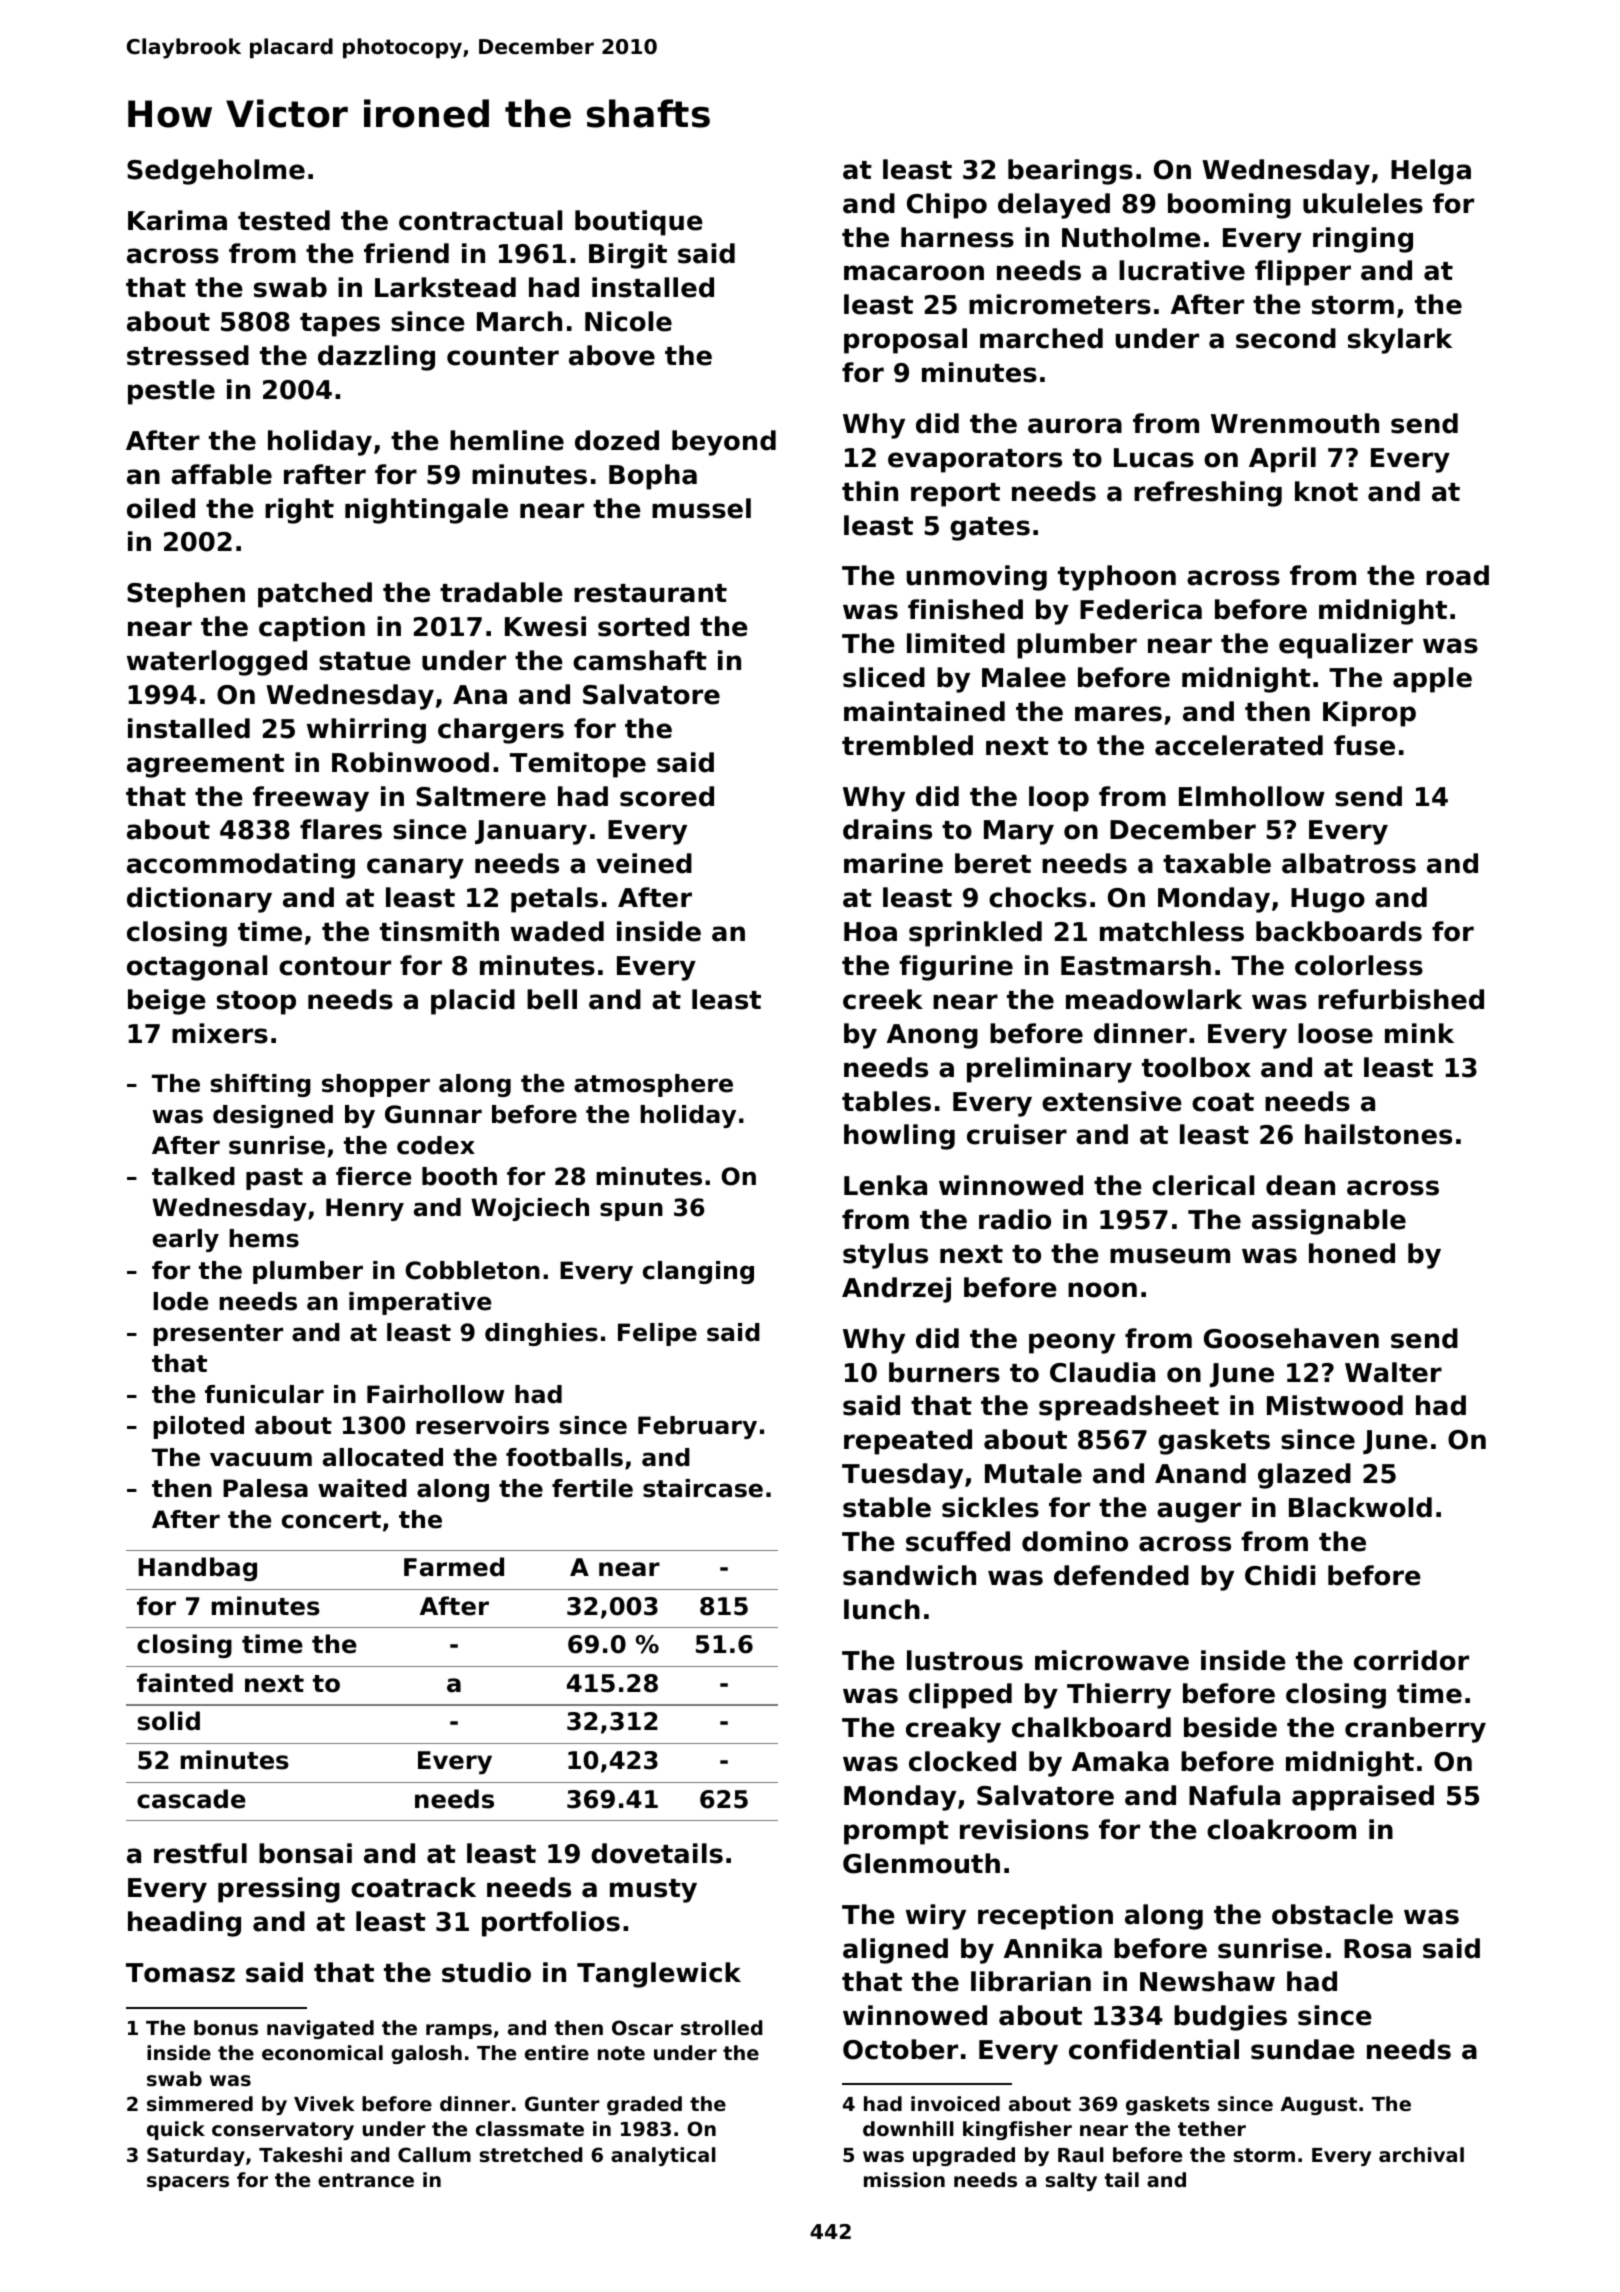 The width and height of the screenshot is (1620, 2292). I want to click on albatross, so click(1349, 863).
